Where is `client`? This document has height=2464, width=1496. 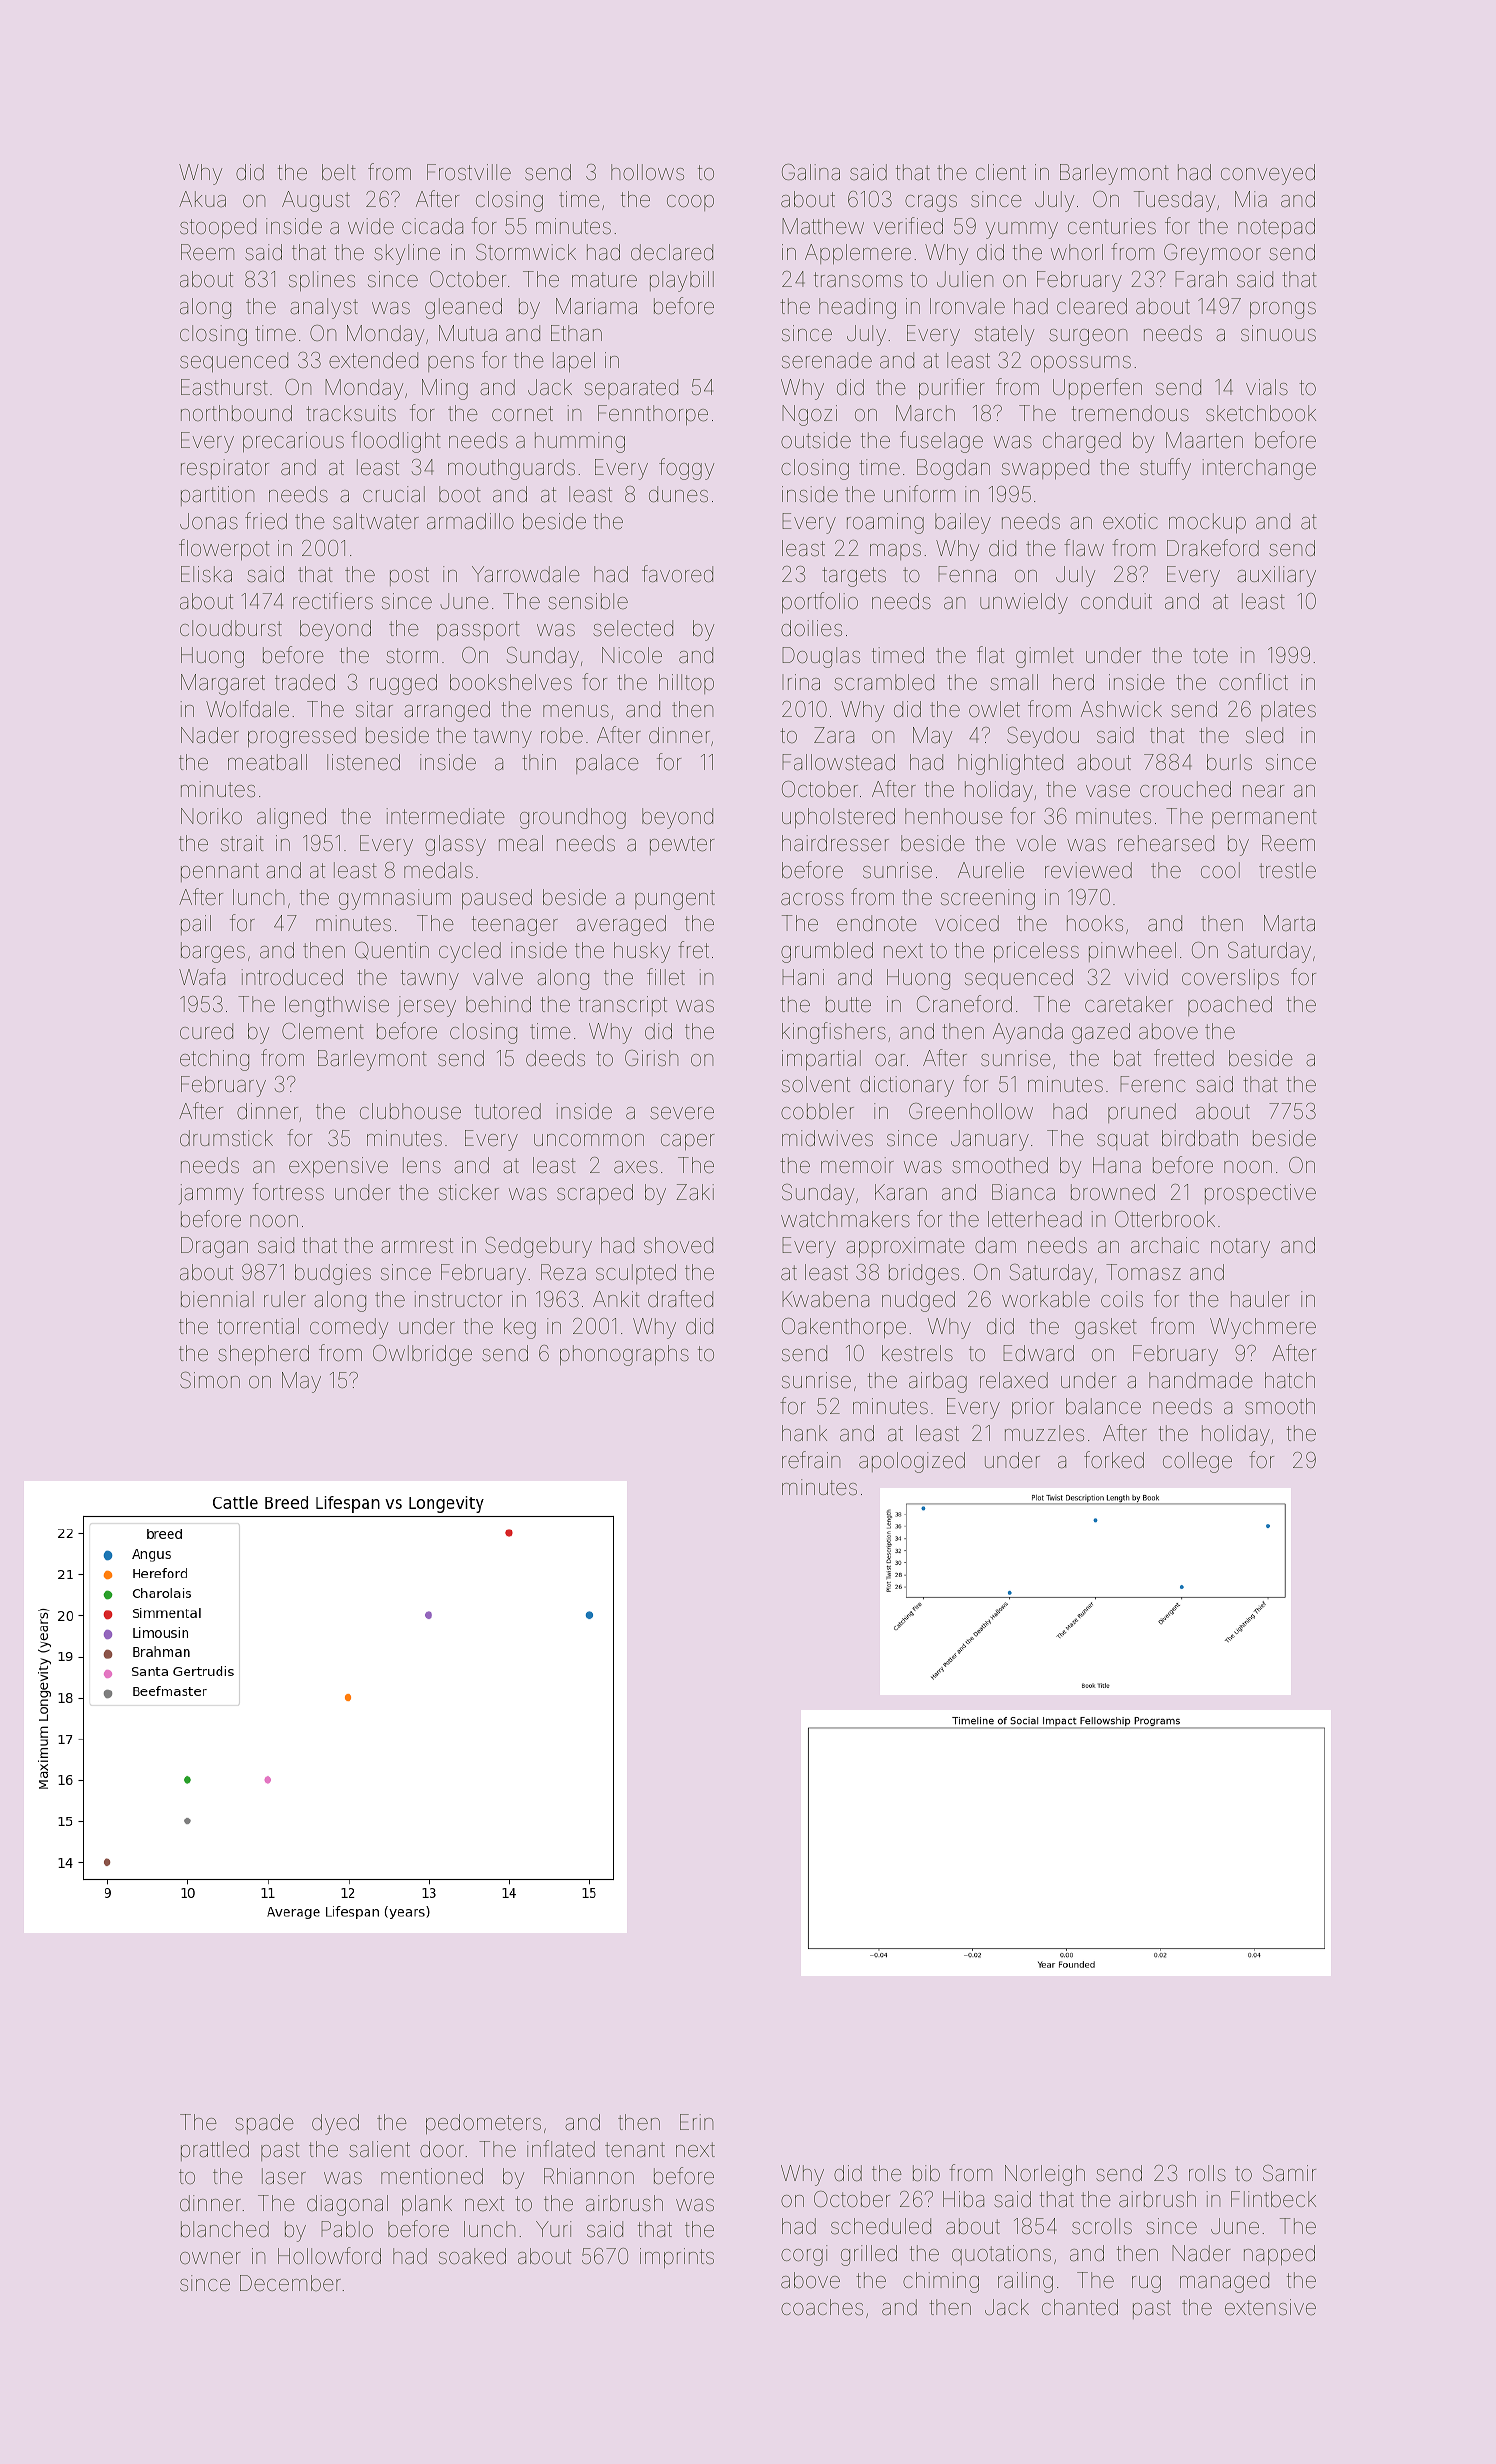
client is located at coordinates (1001, 172).
